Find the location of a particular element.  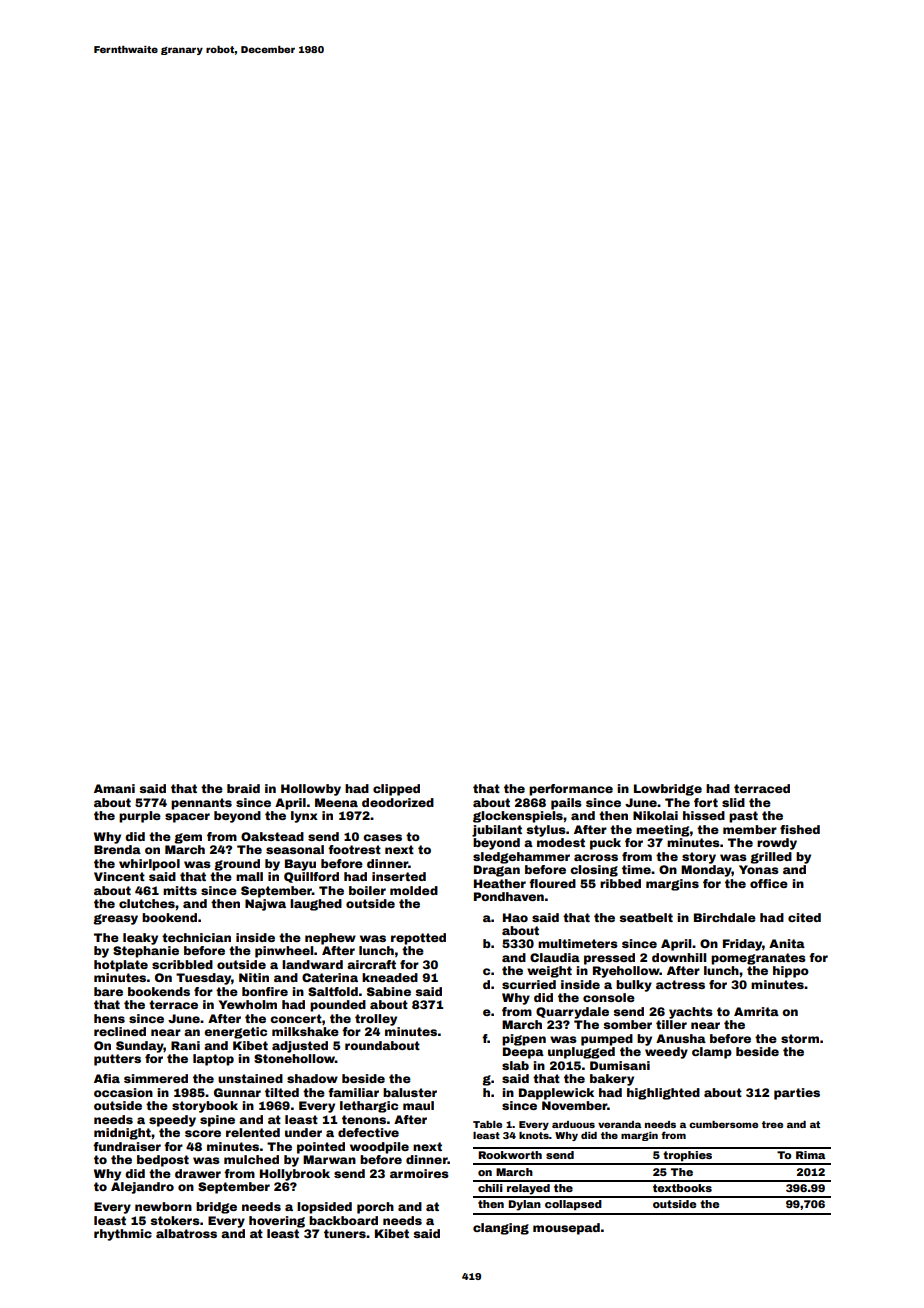

Afia is located at coordinates (107, 1078).
